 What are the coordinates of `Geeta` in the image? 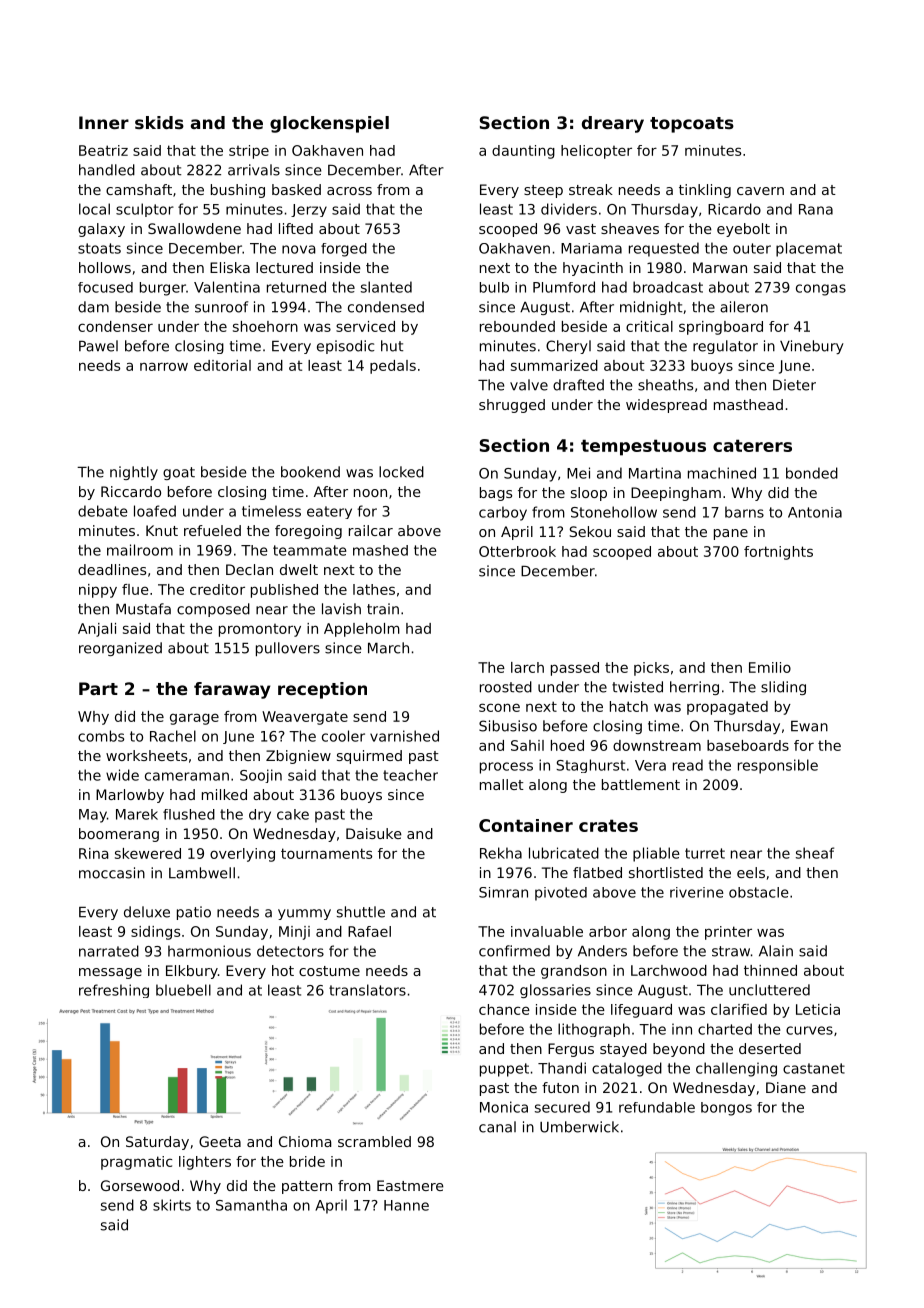 It's located at (220, 1141).
